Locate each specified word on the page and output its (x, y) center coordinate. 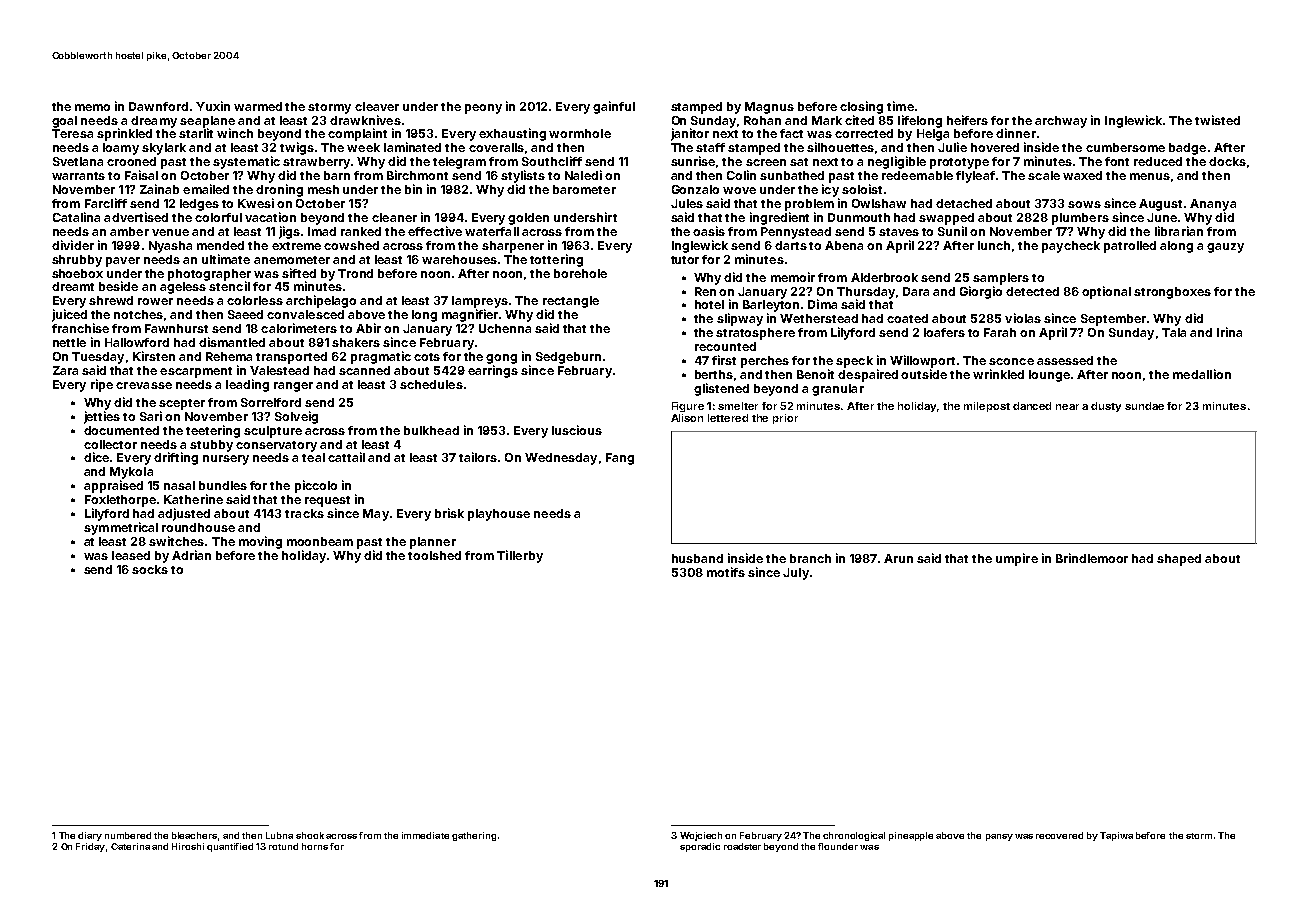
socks (150, 569)
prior (785, 419)
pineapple (911, 836)
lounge (1049, 376)
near (1067, 407)
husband (697, 558)
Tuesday (98, 358)
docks (1227, 161)
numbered (128, 835)
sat (799, 162)
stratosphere (755, 334)
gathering (474, 836)
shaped (1179, 560)
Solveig (296, 417)
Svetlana (78, 161)
